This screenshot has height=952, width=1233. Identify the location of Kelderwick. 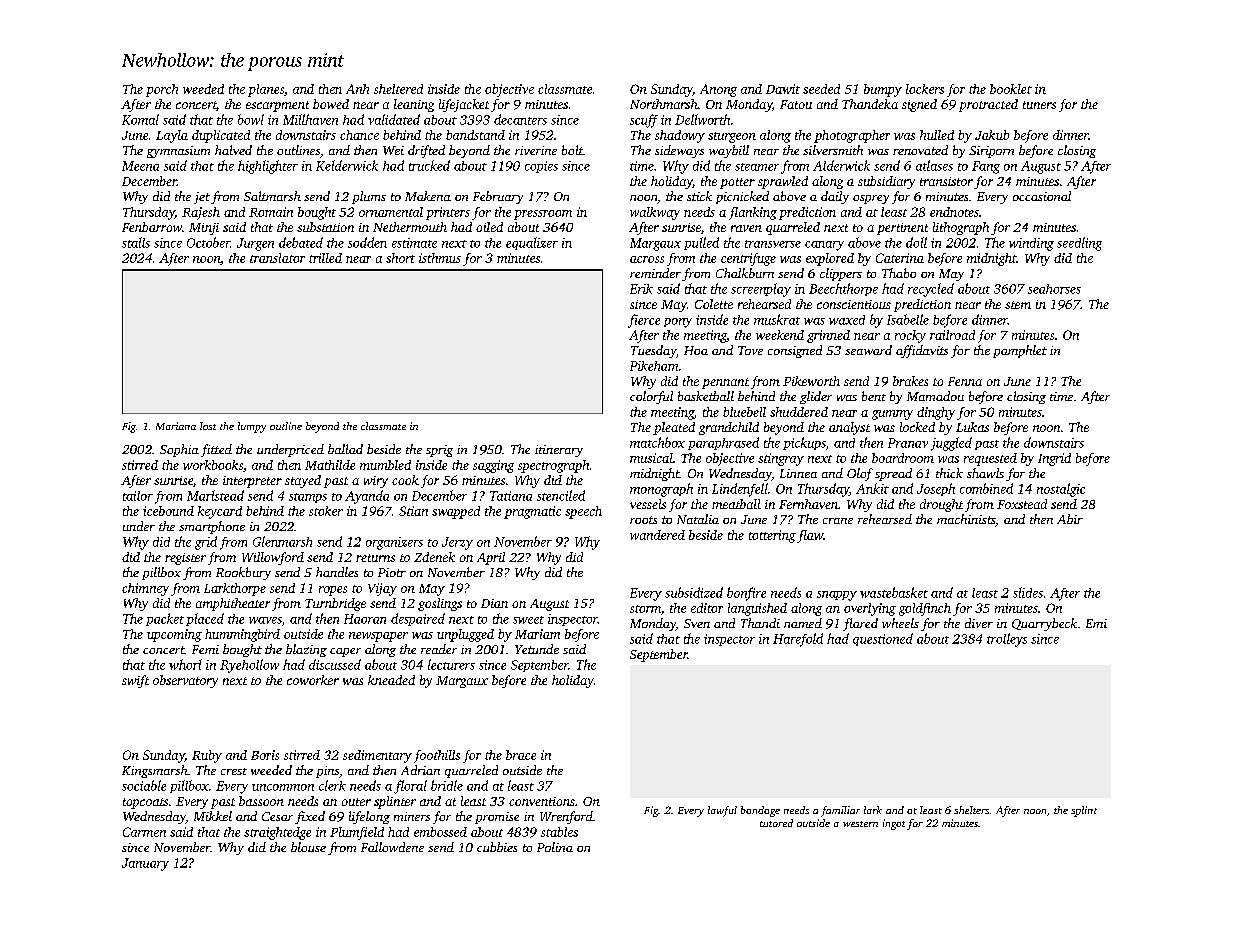
(347, 165).
